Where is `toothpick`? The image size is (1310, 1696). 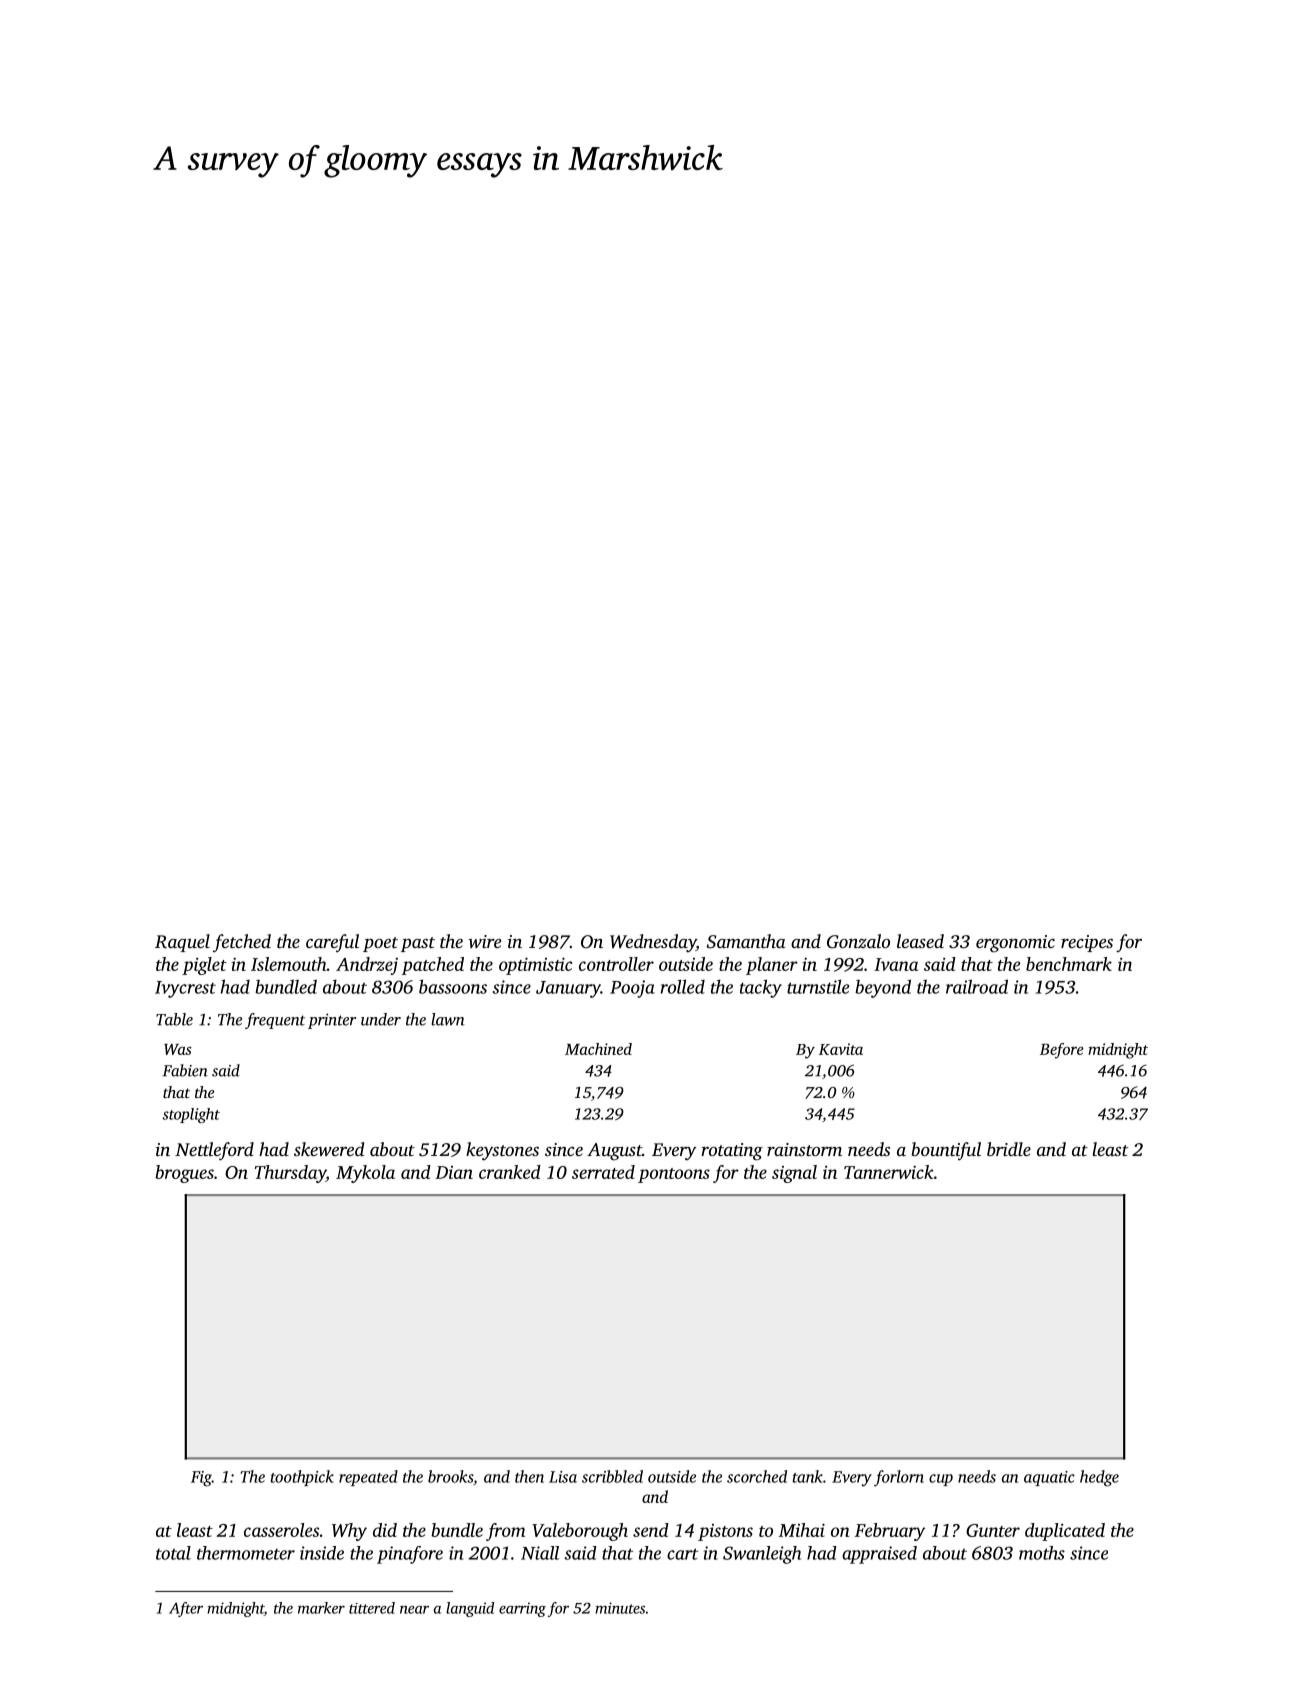 toothpick is located at coordinates (302, 1478).
